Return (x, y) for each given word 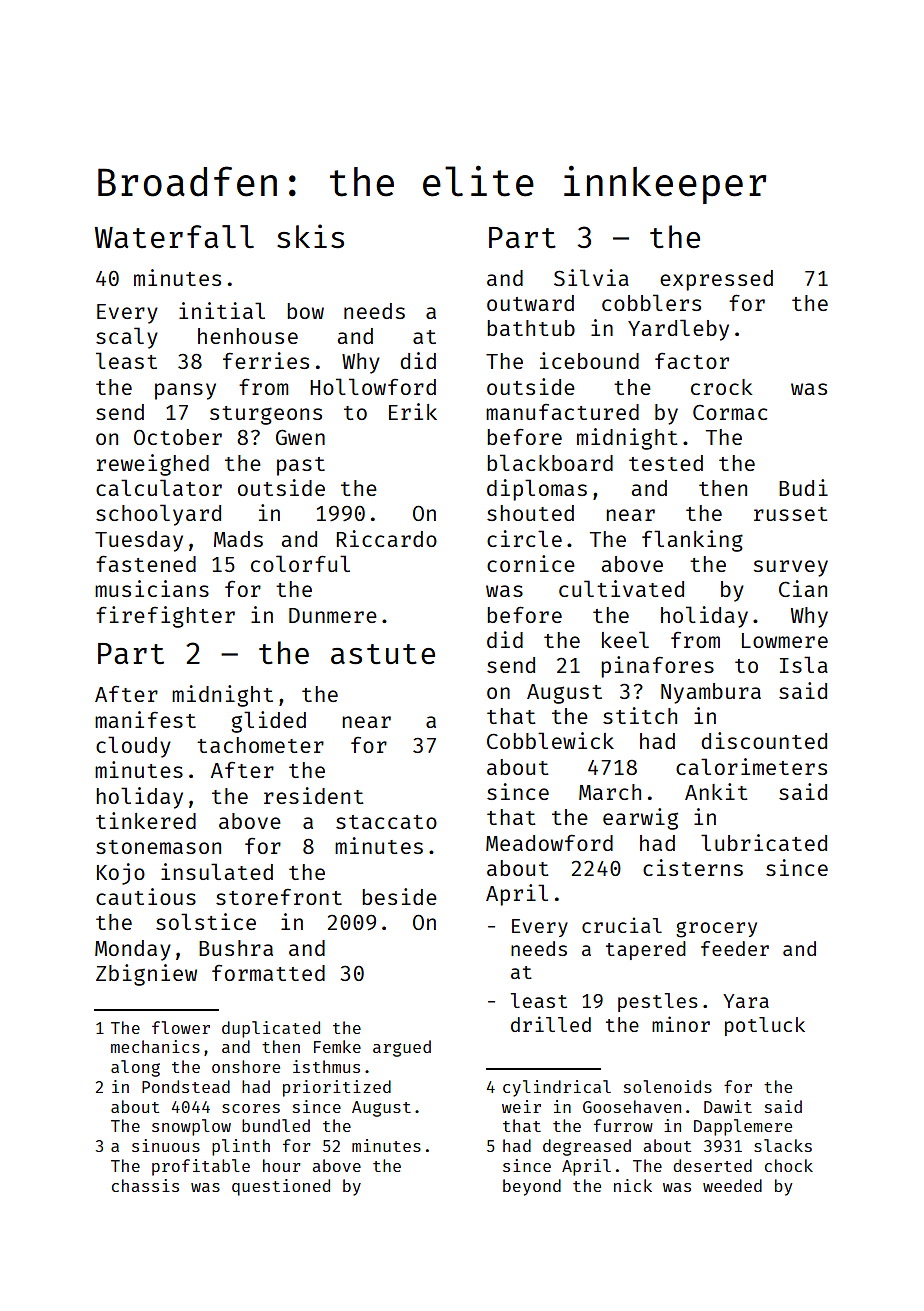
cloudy (133, 747)
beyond (532, 1187)
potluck (765, 1026)
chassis (145, 1185)
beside (399, 896)
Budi (803, 487)
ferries (266, 360)
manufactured (562, 411)
